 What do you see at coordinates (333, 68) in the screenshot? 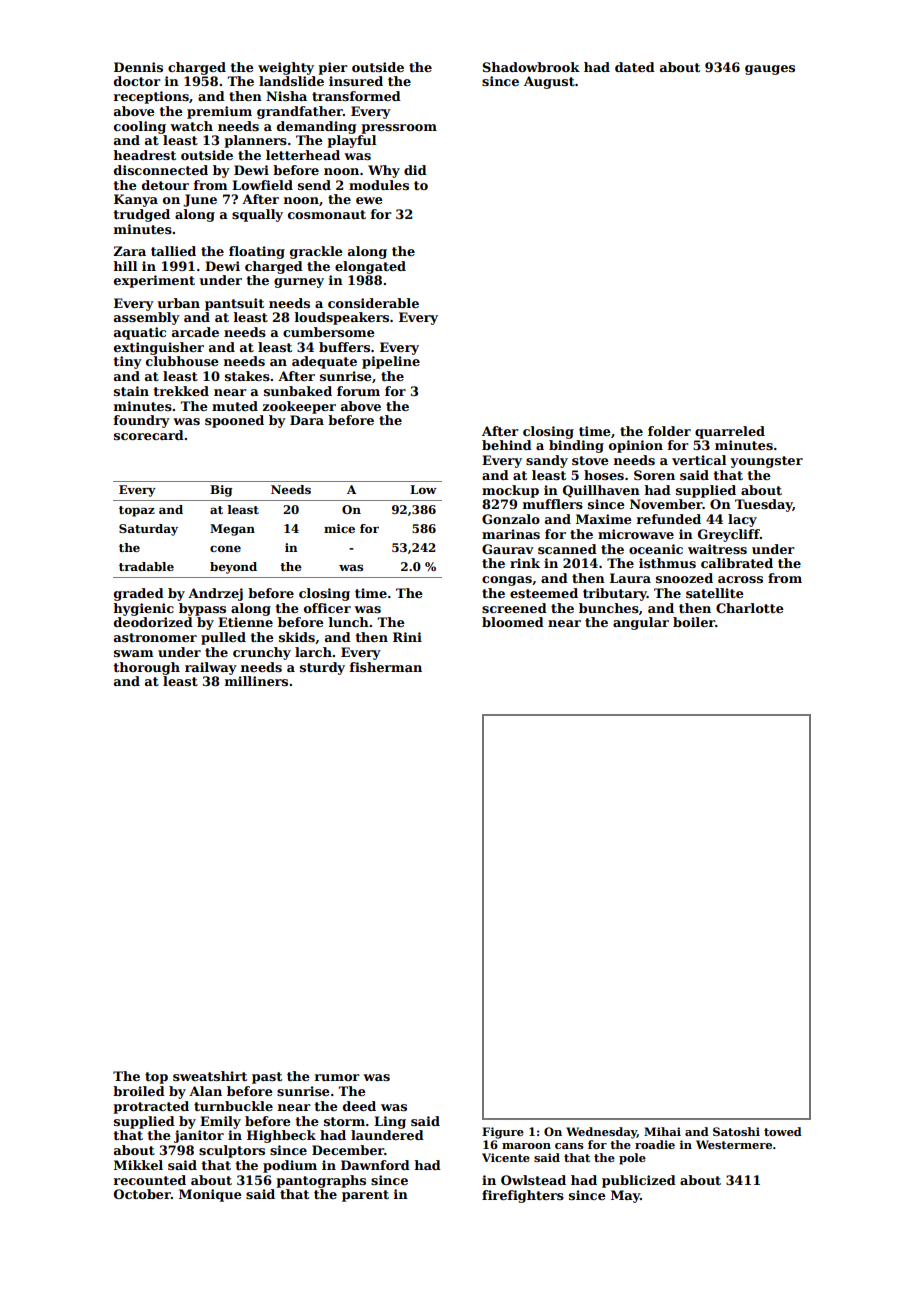
I see `pier` at bounding box center [333, 68].
